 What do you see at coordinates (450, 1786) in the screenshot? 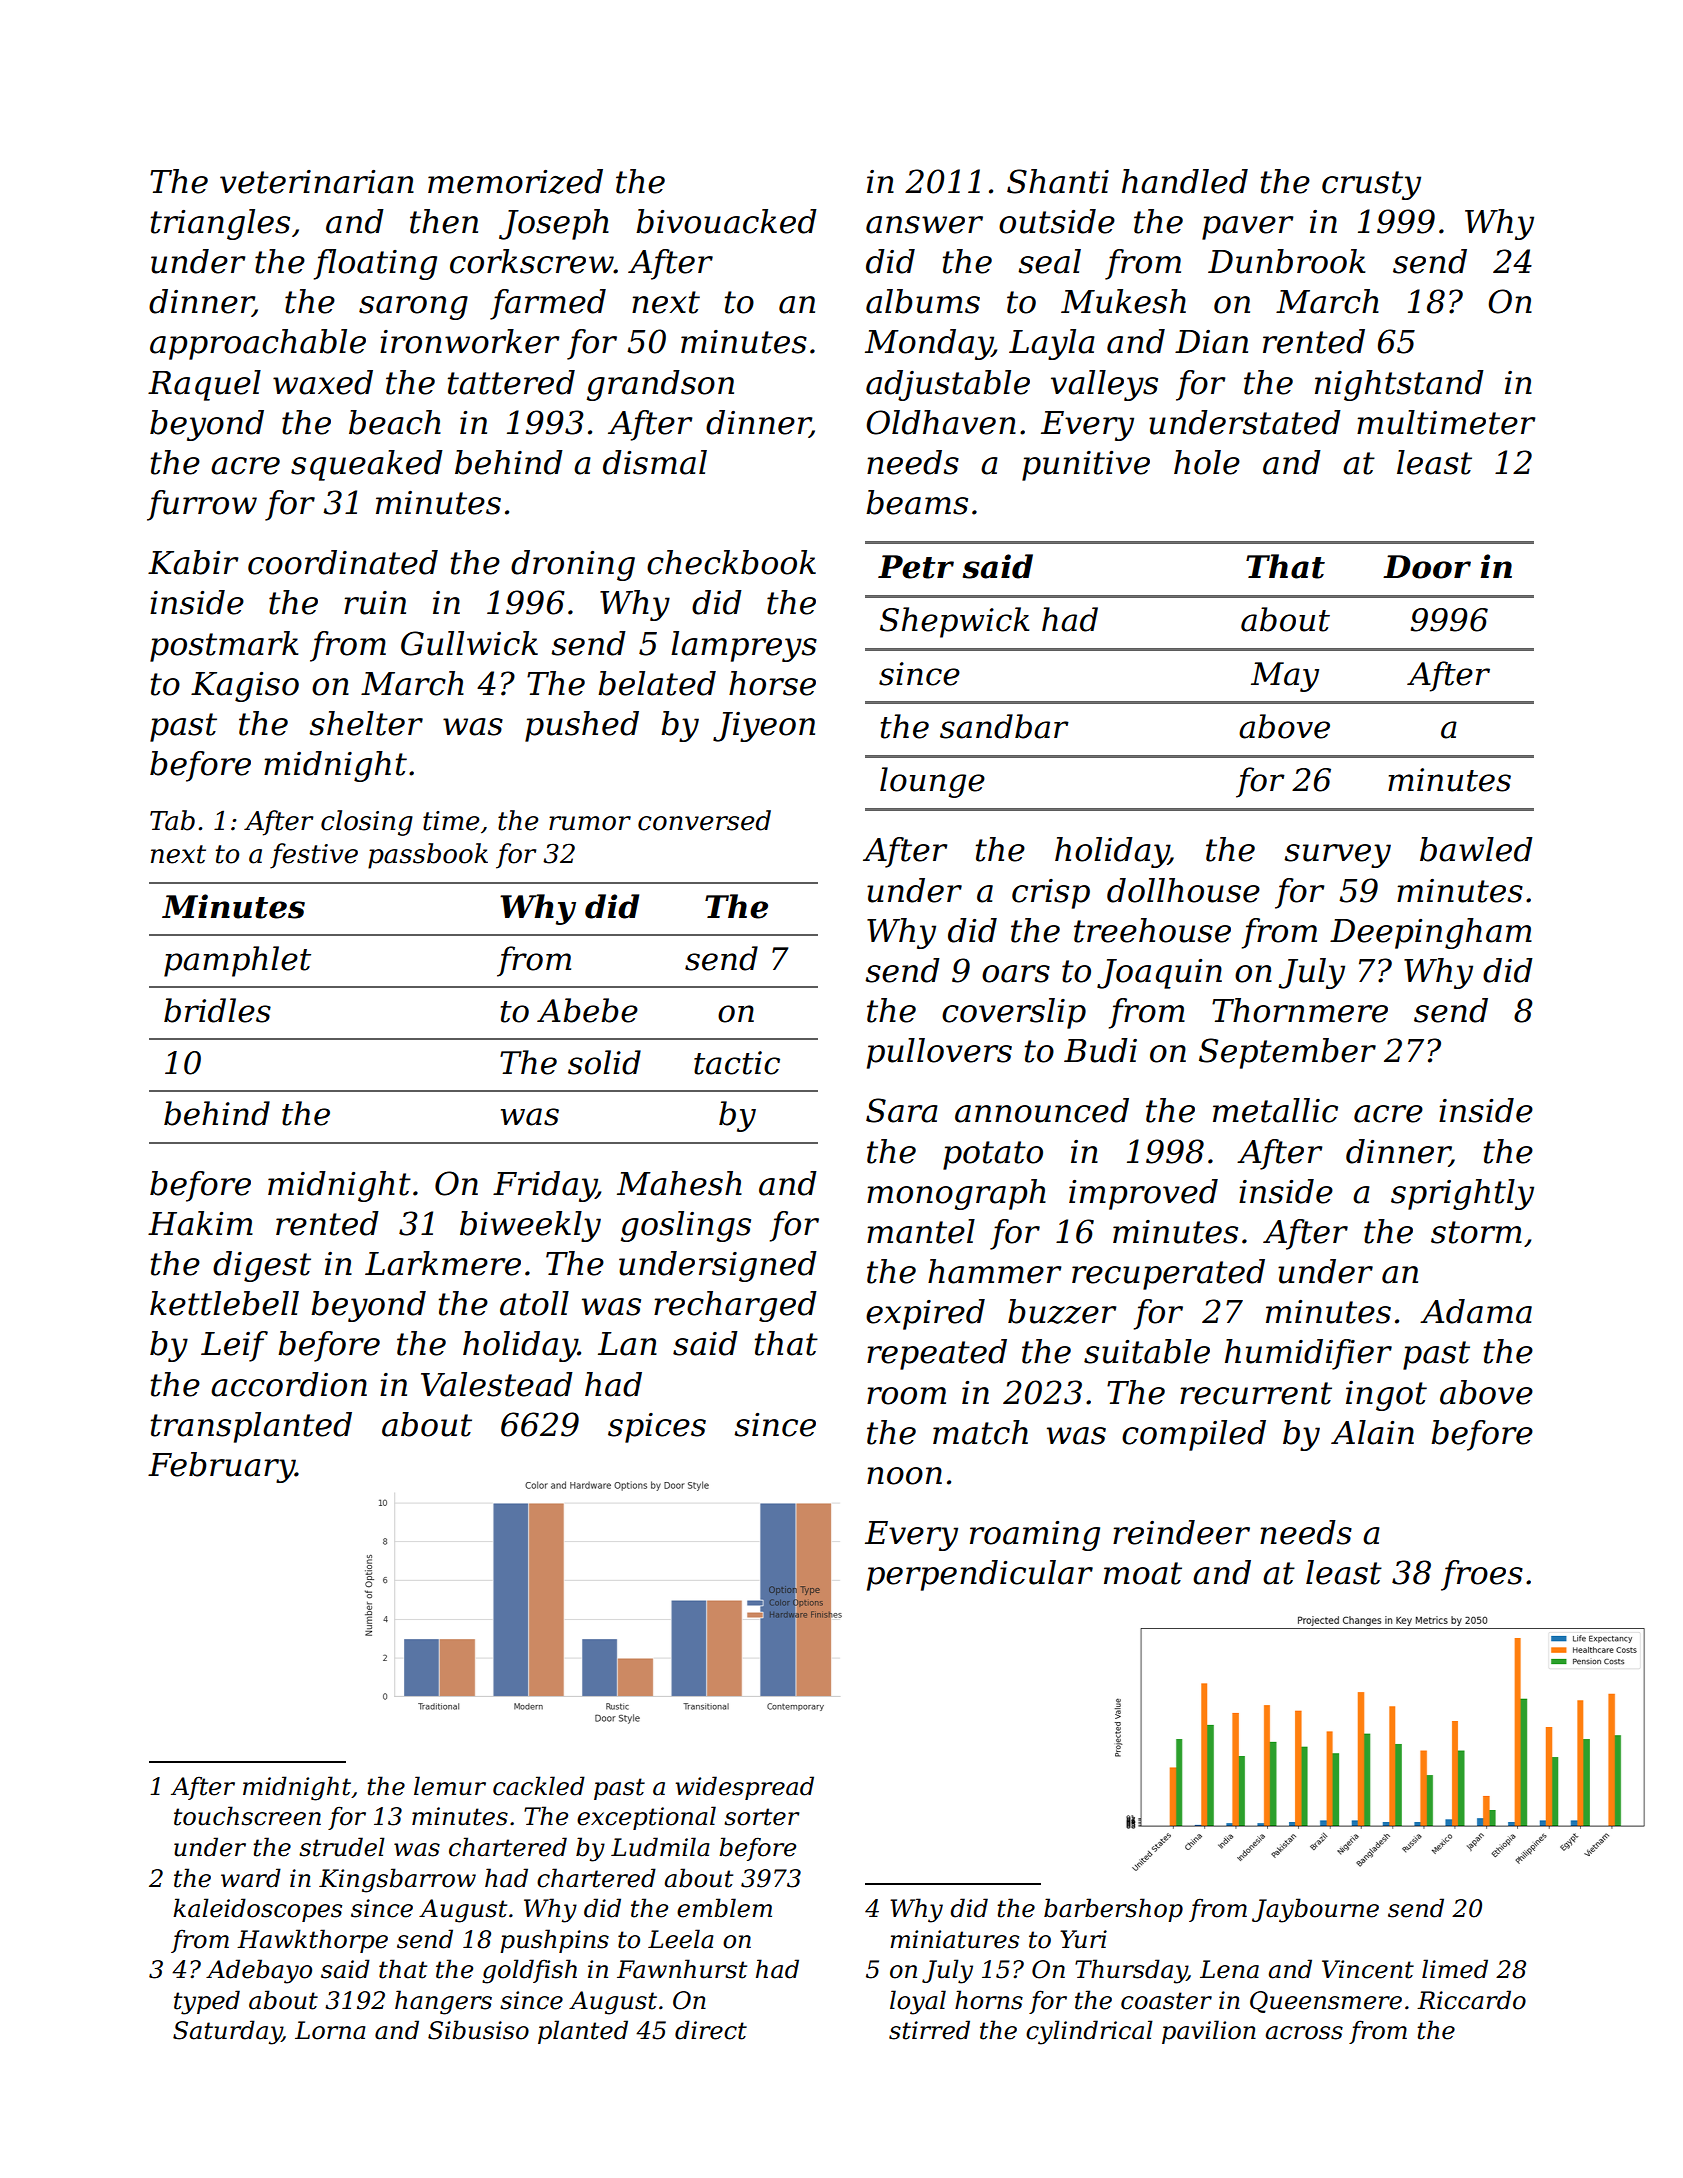
I see `lemur` at bounding box center [450, 1786].
